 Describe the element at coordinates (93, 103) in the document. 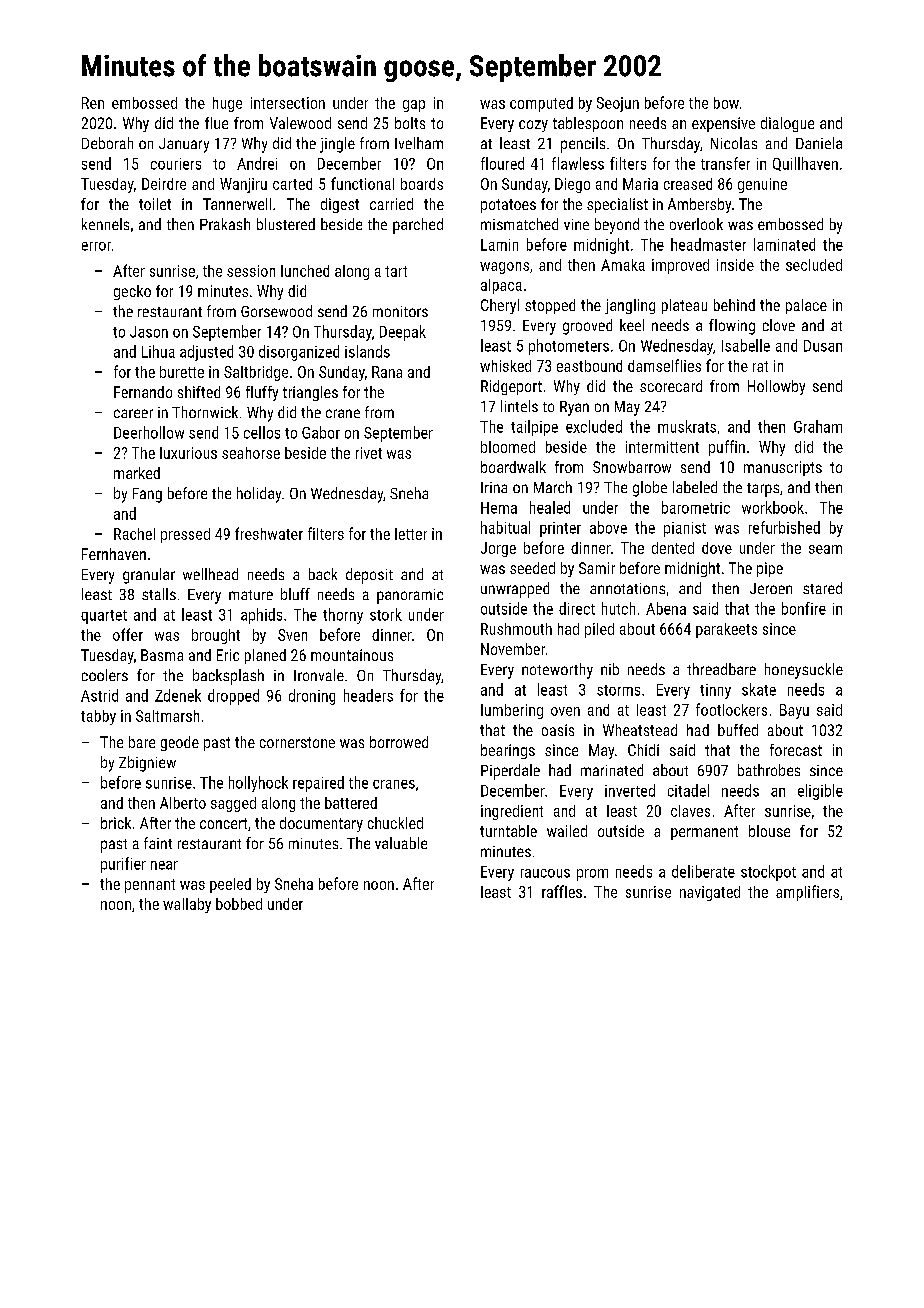

I see `Ren` at that location.
